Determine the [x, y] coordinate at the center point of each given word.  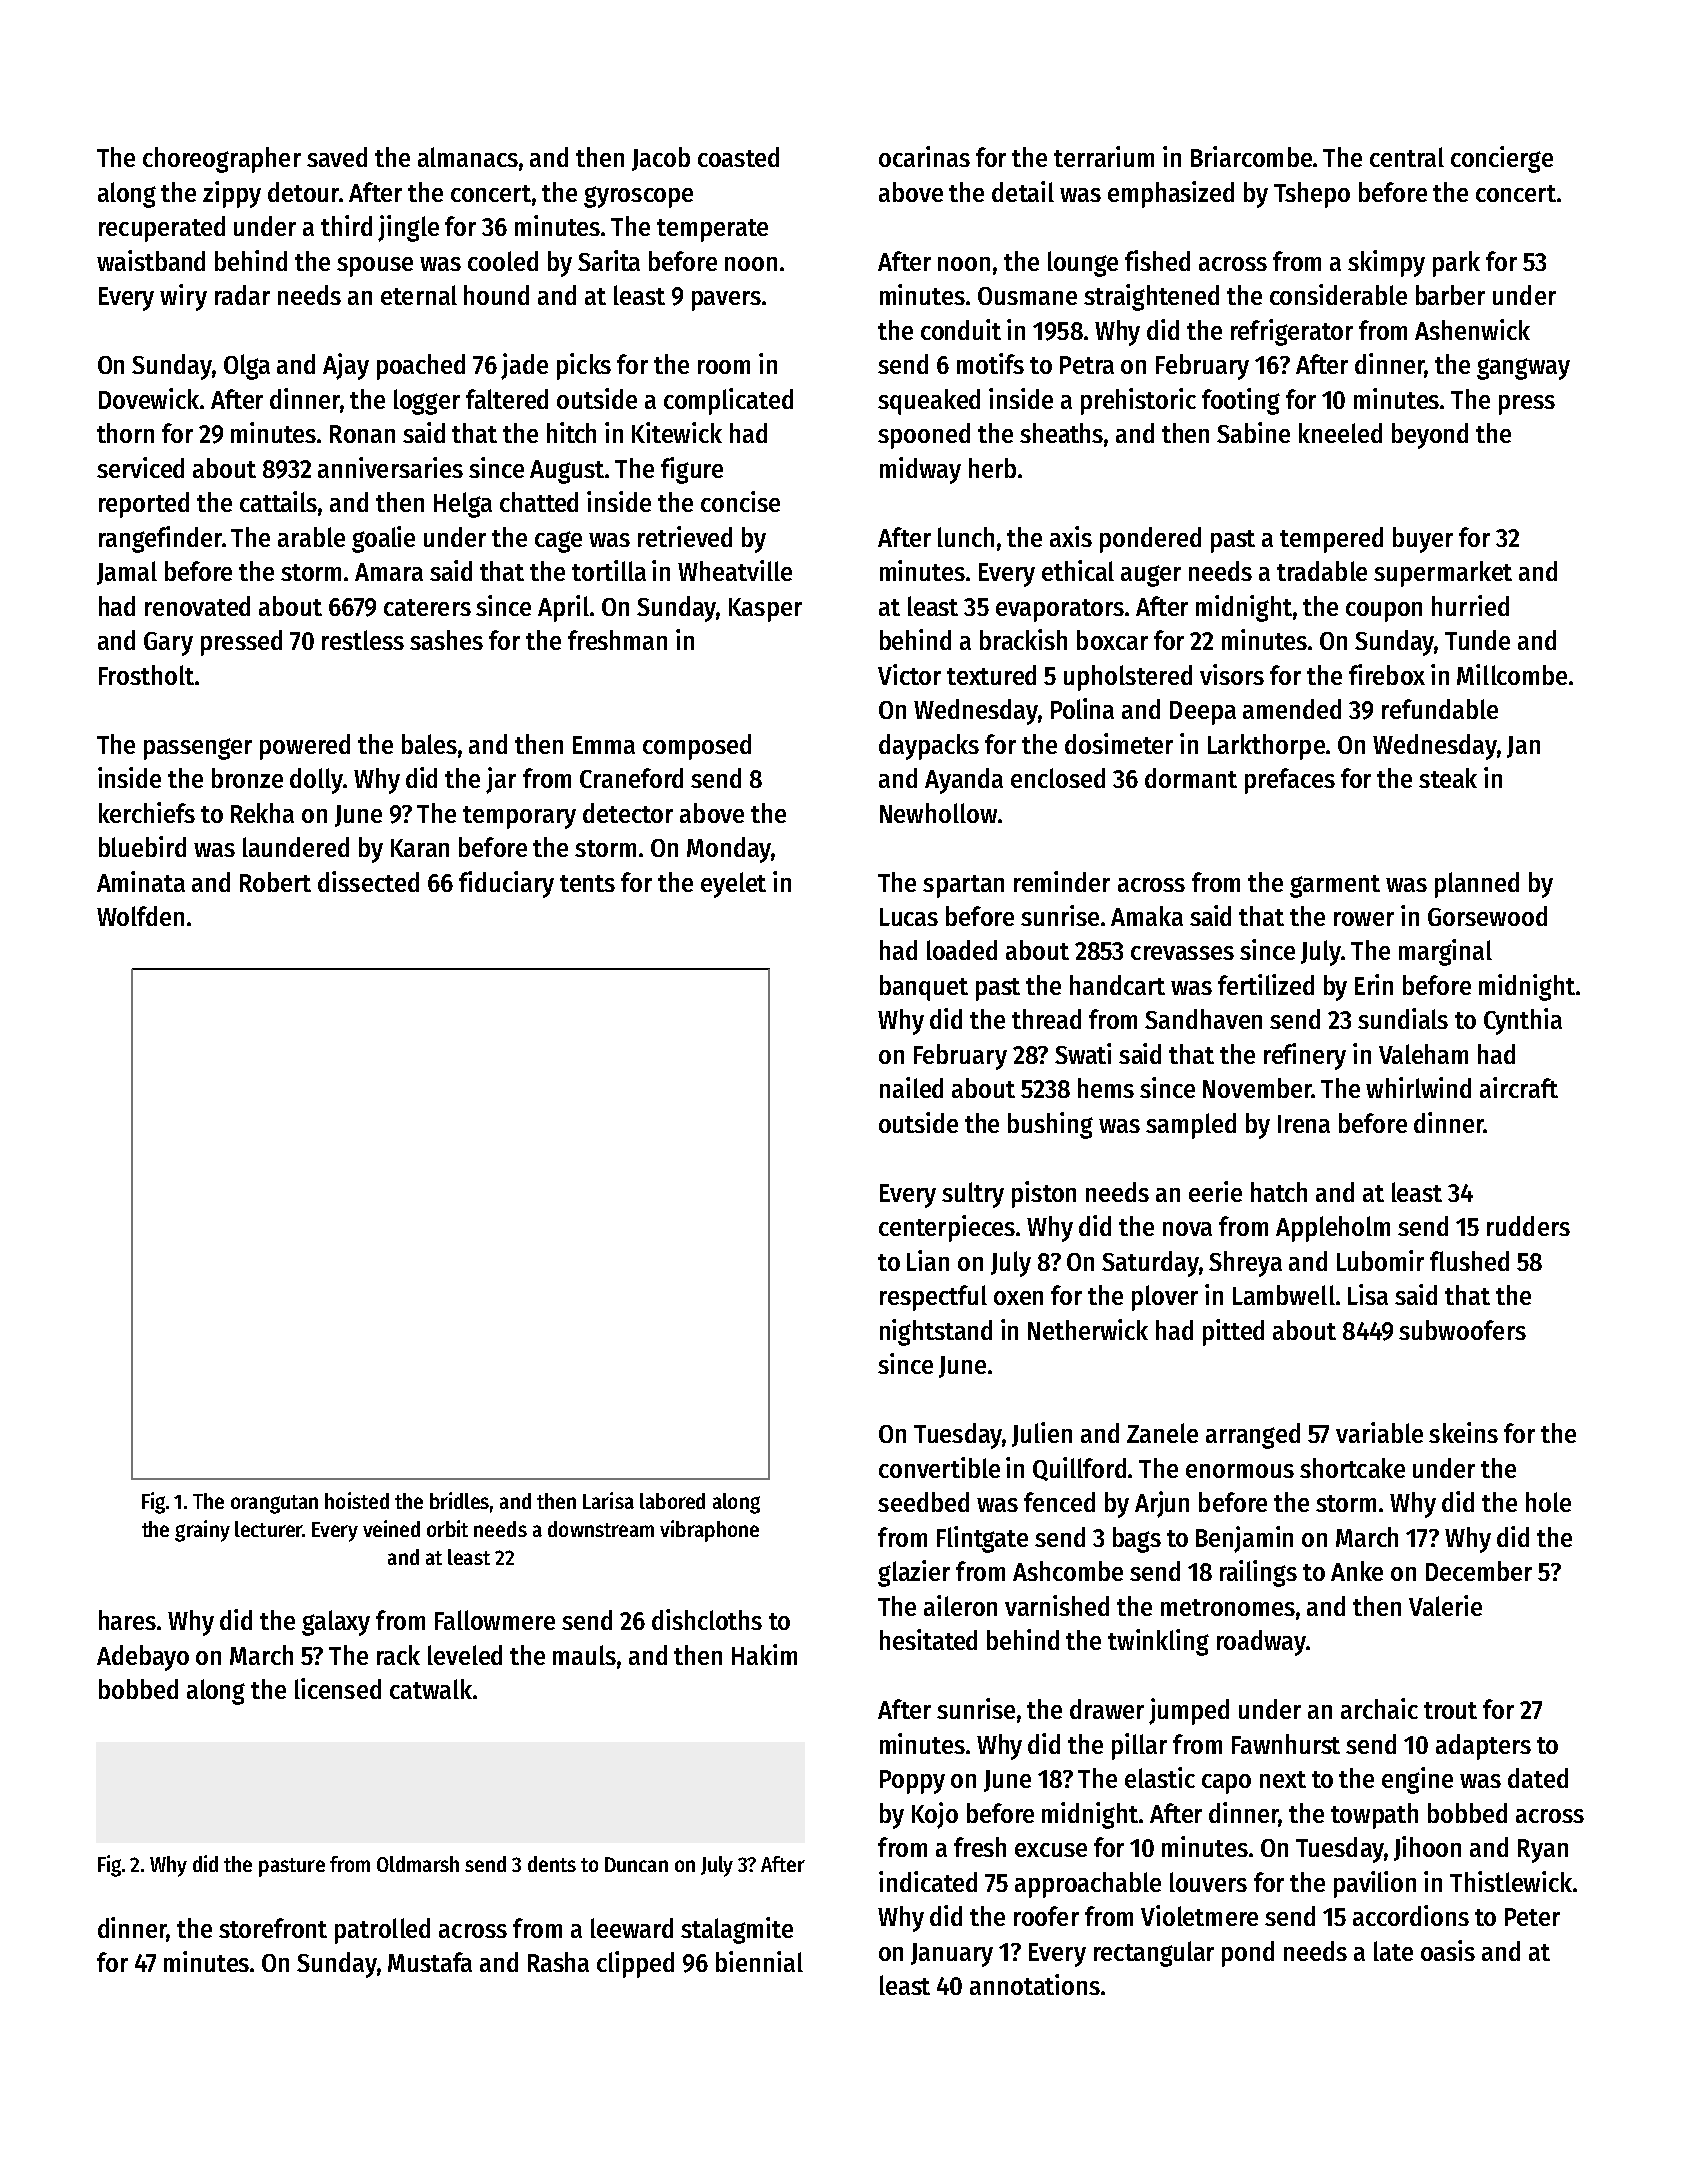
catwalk [431, 1689]
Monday [729, 850]
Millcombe [1512, 674]
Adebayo [143, 1658]
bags [1137, 1540]
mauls [584, 1655]
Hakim [764, 1654]
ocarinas [924, 156]
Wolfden [140, 916]
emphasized [1171, 194]
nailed [911, 1087]
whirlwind [1418, 1087]
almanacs [468, 157]
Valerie [1445, 1605]
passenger [198, 749]
